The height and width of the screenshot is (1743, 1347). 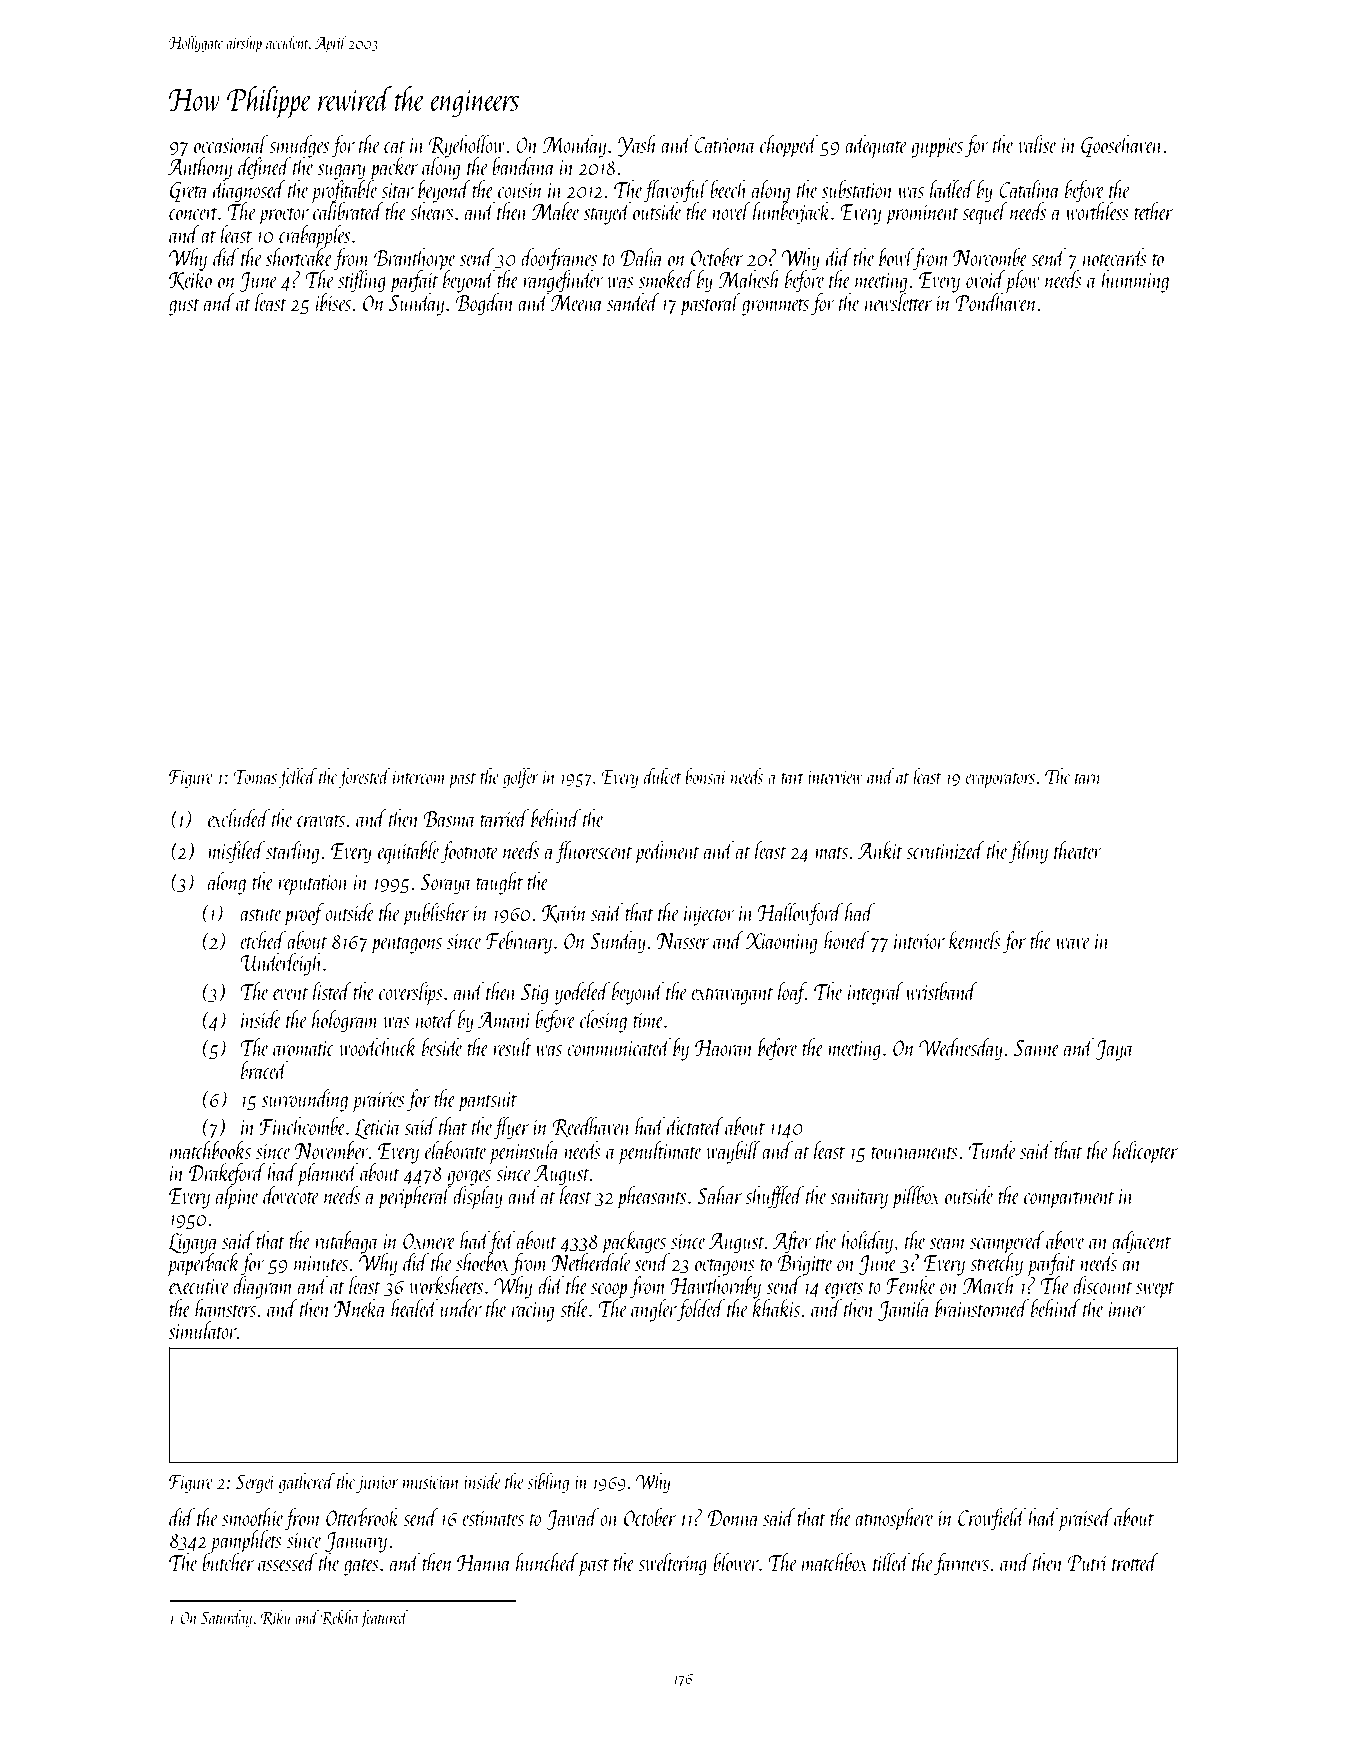 What do you see at coordinates (467, 146) in the screenshot?
I see `Ryehollow` at bounding box center [467, 146].
